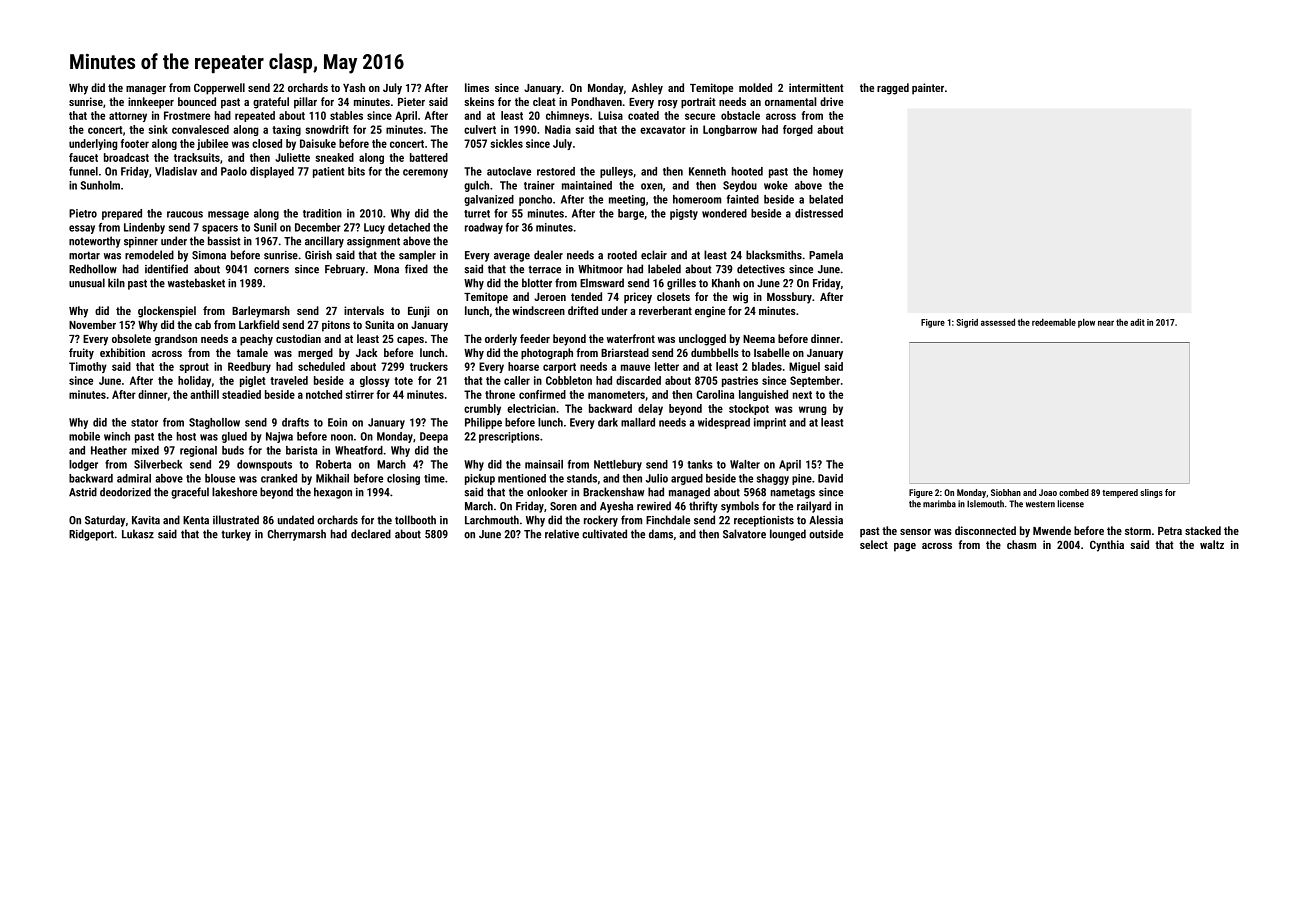 The width and height of the screenshot is (1308, 924). Describe the element at coordinates (608, 422) in the screenshot. I see `dark` at that location.
